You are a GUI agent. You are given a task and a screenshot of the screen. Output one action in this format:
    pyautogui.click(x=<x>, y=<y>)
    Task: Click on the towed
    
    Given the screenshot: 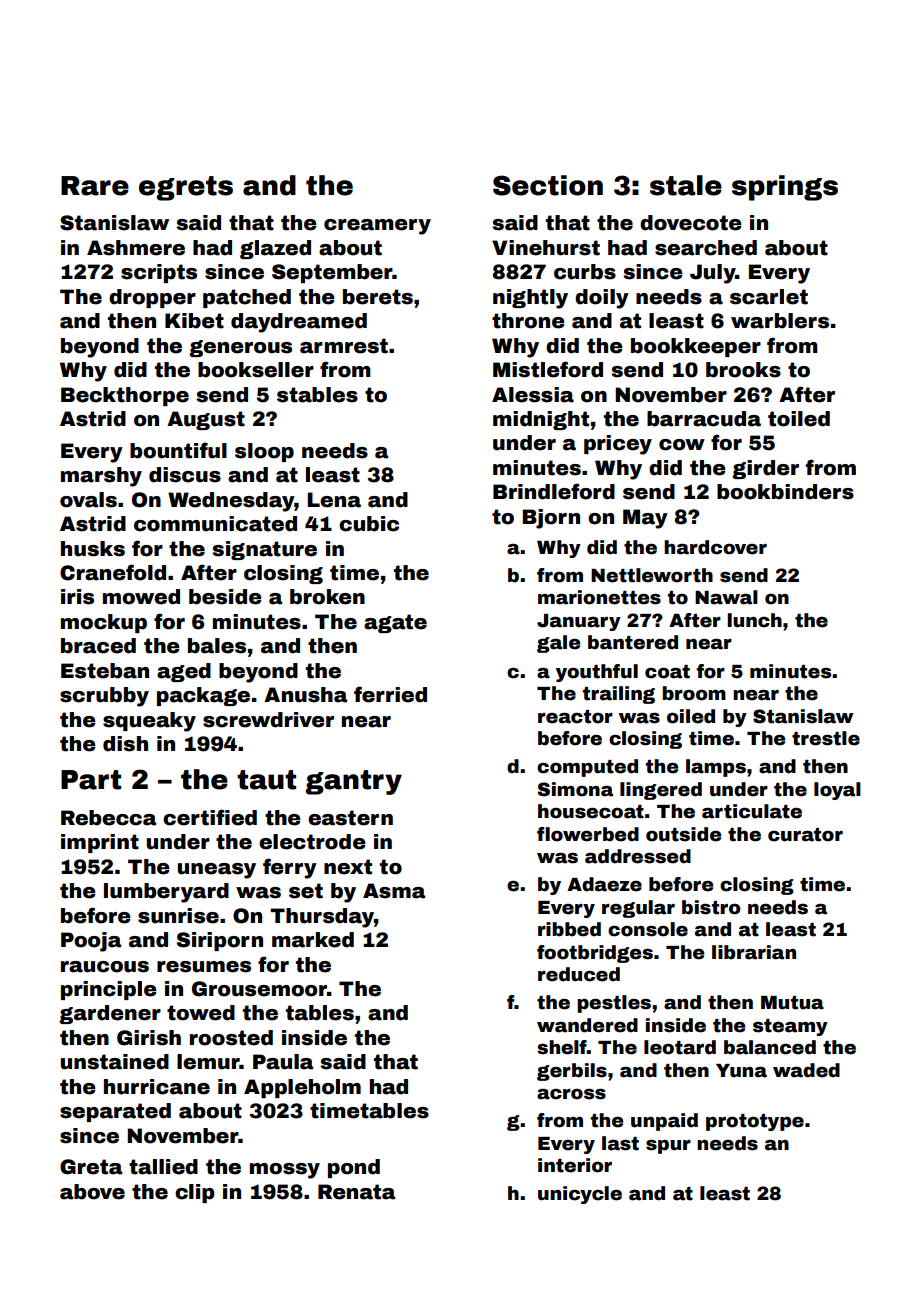 What is the action you would take?
    pyautogui.click(x=201, y=1013)
